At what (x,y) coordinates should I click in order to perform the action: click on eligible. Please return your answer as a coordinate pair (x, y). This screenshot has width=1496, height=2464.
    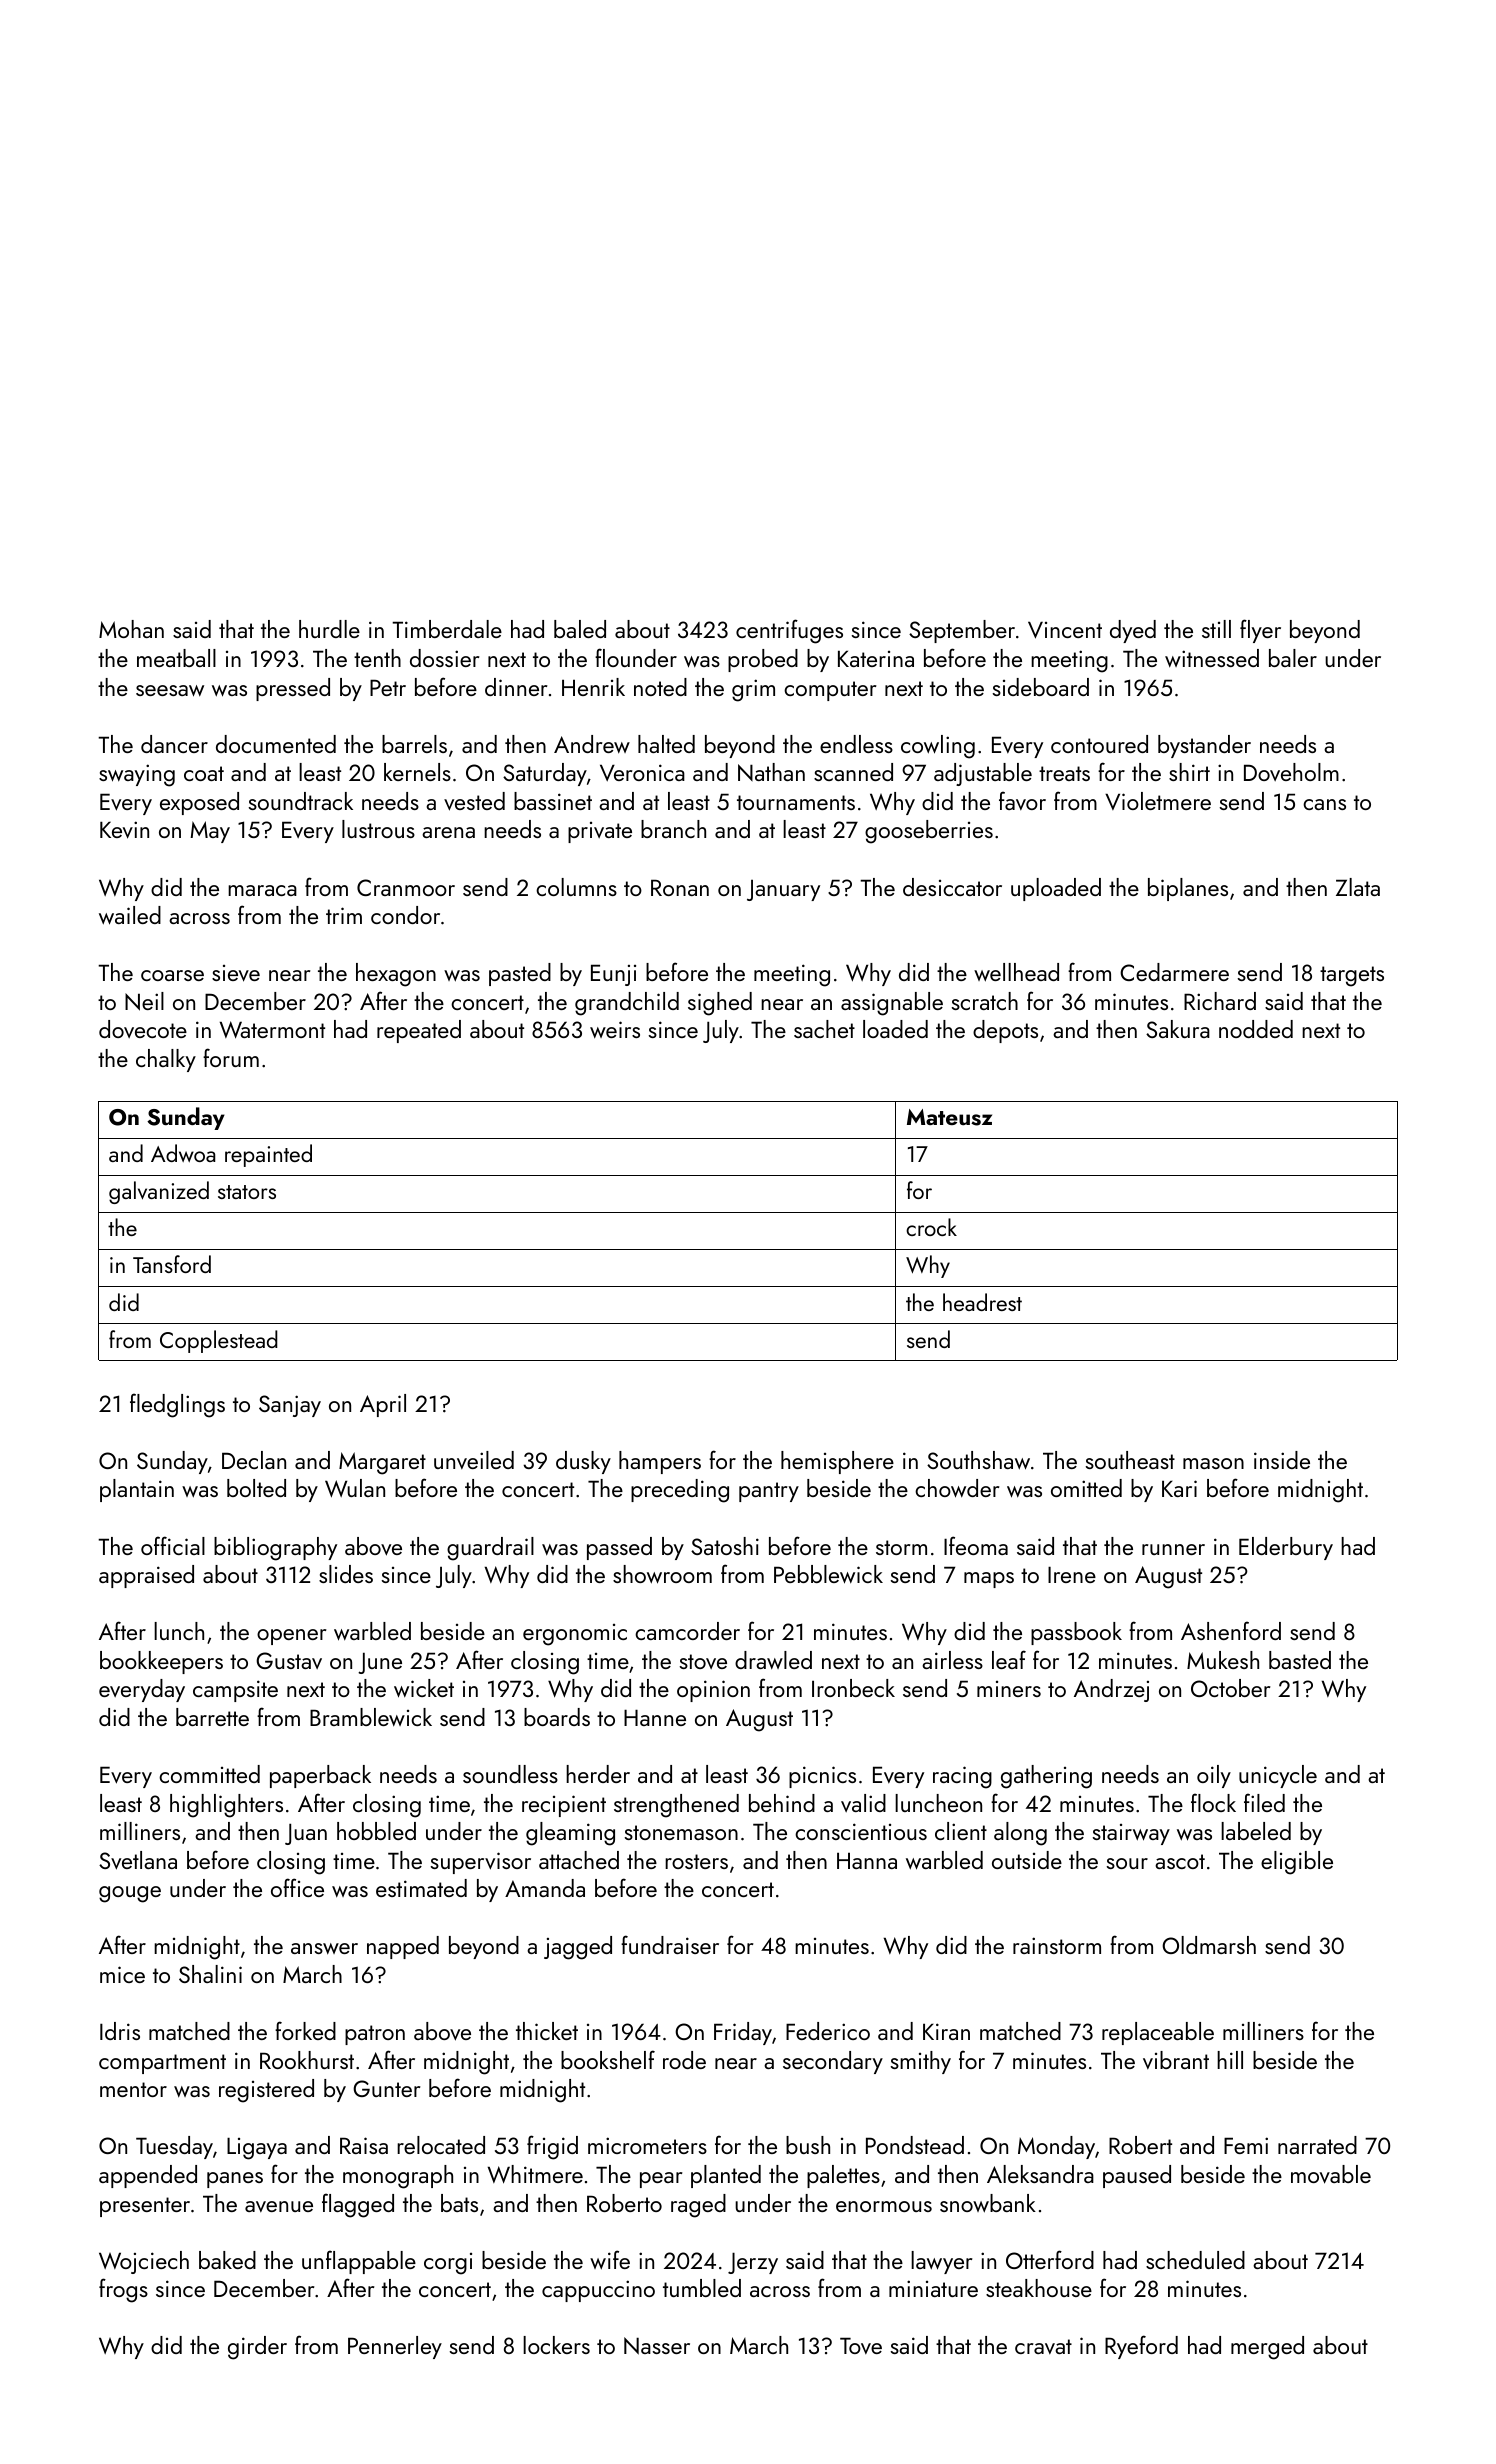
    Looking at the image, I should click on (1297, 1863).
